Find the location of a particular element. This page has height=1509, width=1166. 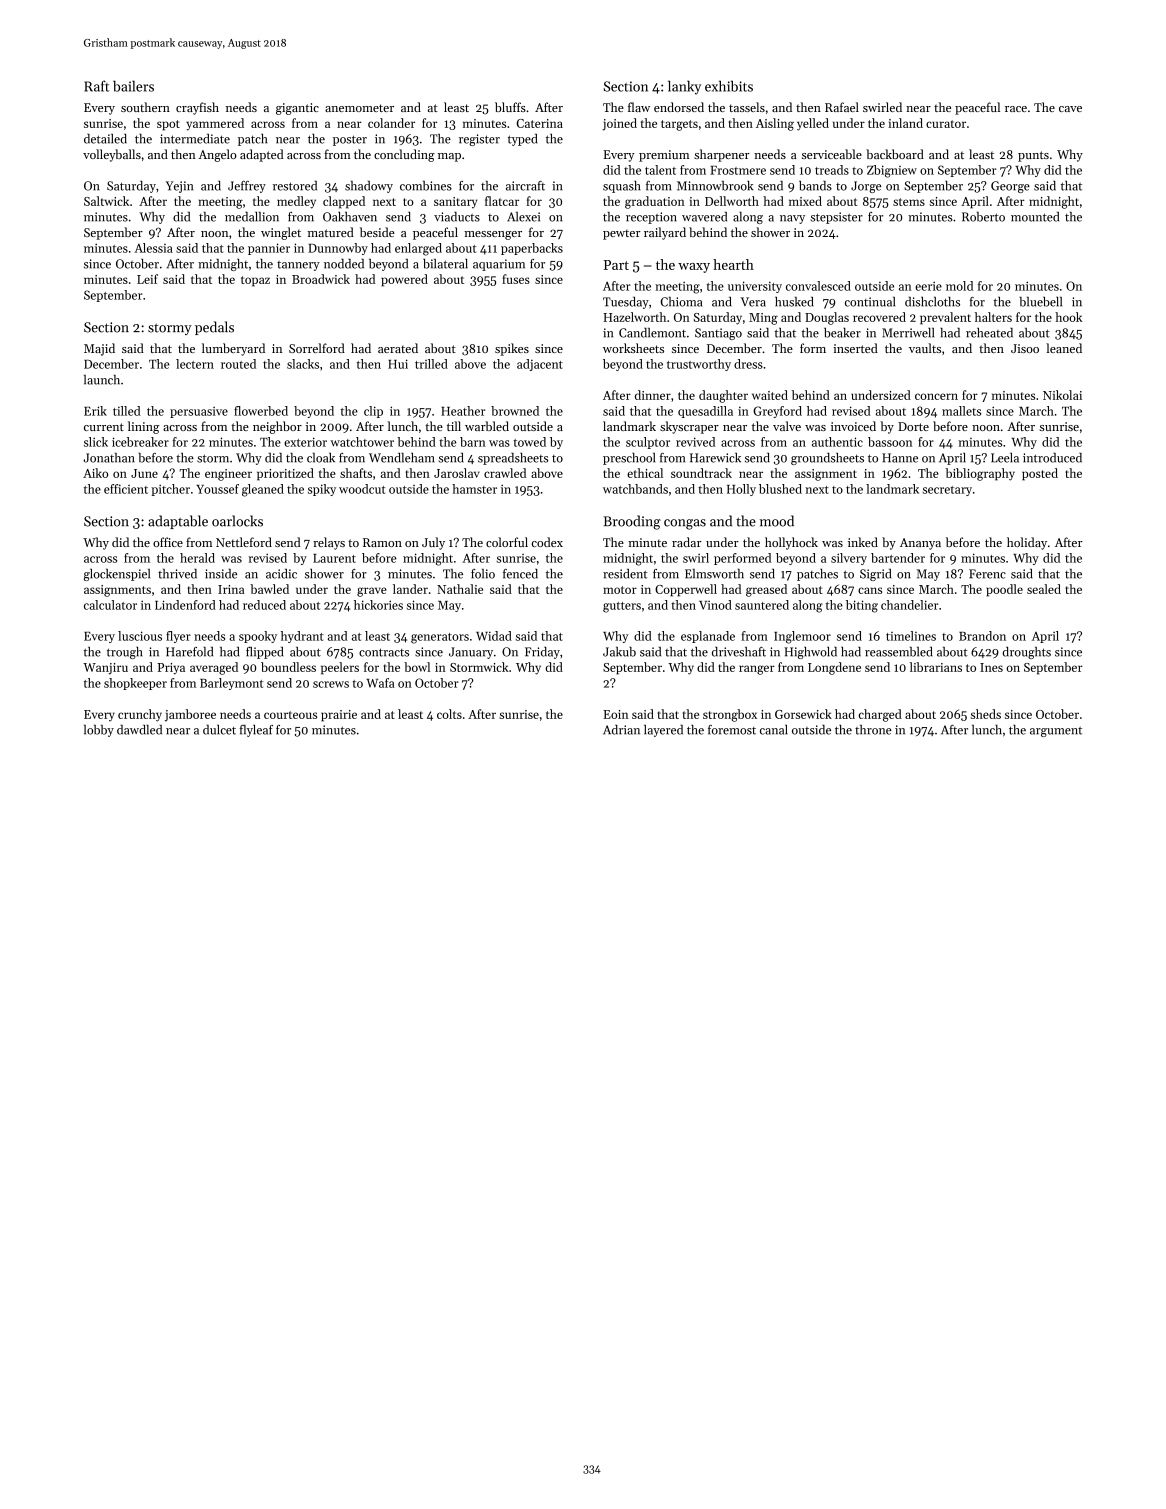

lanky is located at coordinates (684, 87).
